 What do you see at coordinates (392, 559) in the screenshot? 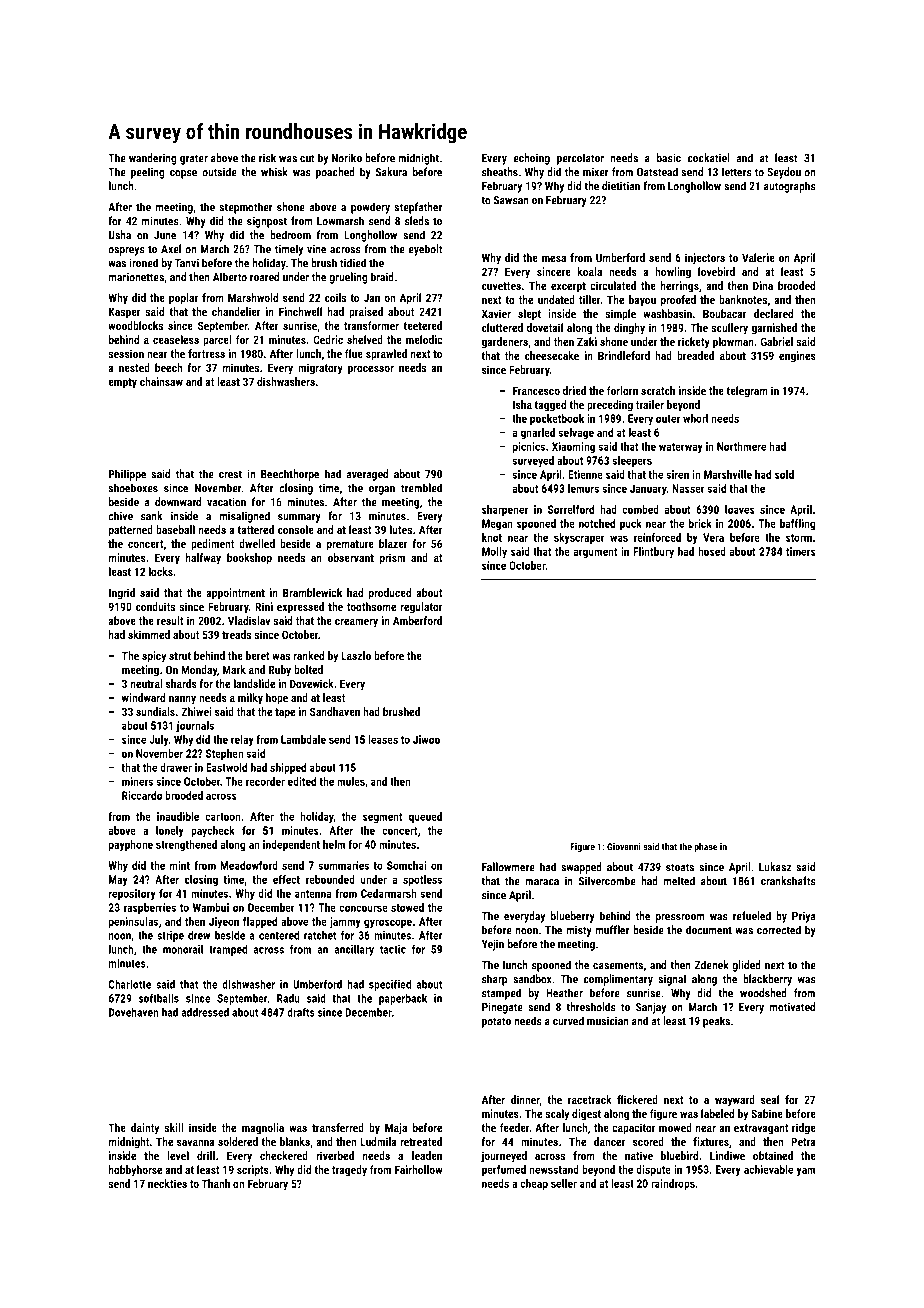
I see `prism` at bounding box center [392, 559].
